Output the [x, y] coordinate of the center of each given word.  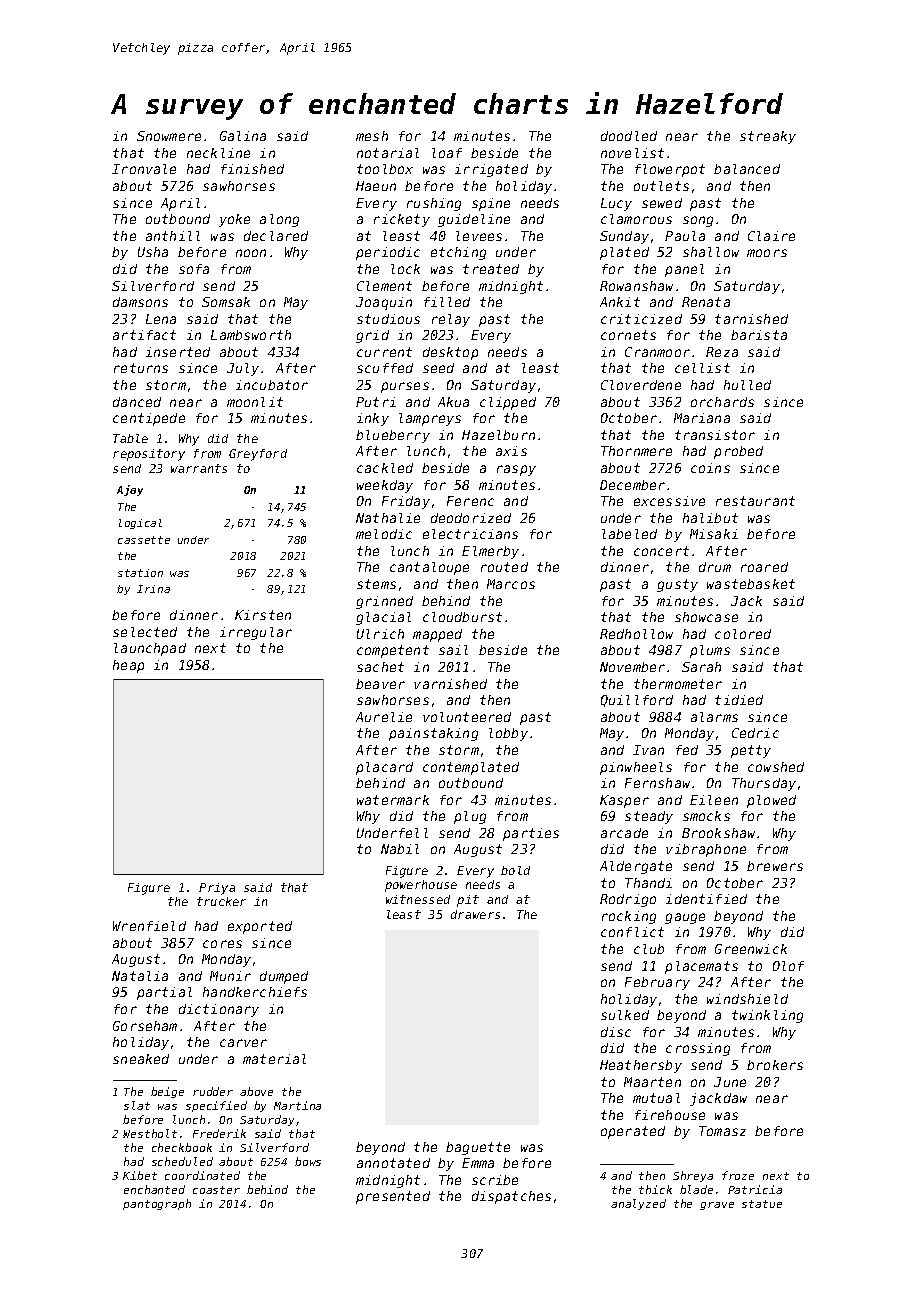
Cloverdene [641, 385]
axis [511, 451]
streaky [768, 137]
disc [616, 1032]
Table [130, 438]
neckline [218, 153]
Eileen [714, 800]
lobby [508, 734]
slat [137, 1105]
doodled [629, 136]
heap [128, 666]
